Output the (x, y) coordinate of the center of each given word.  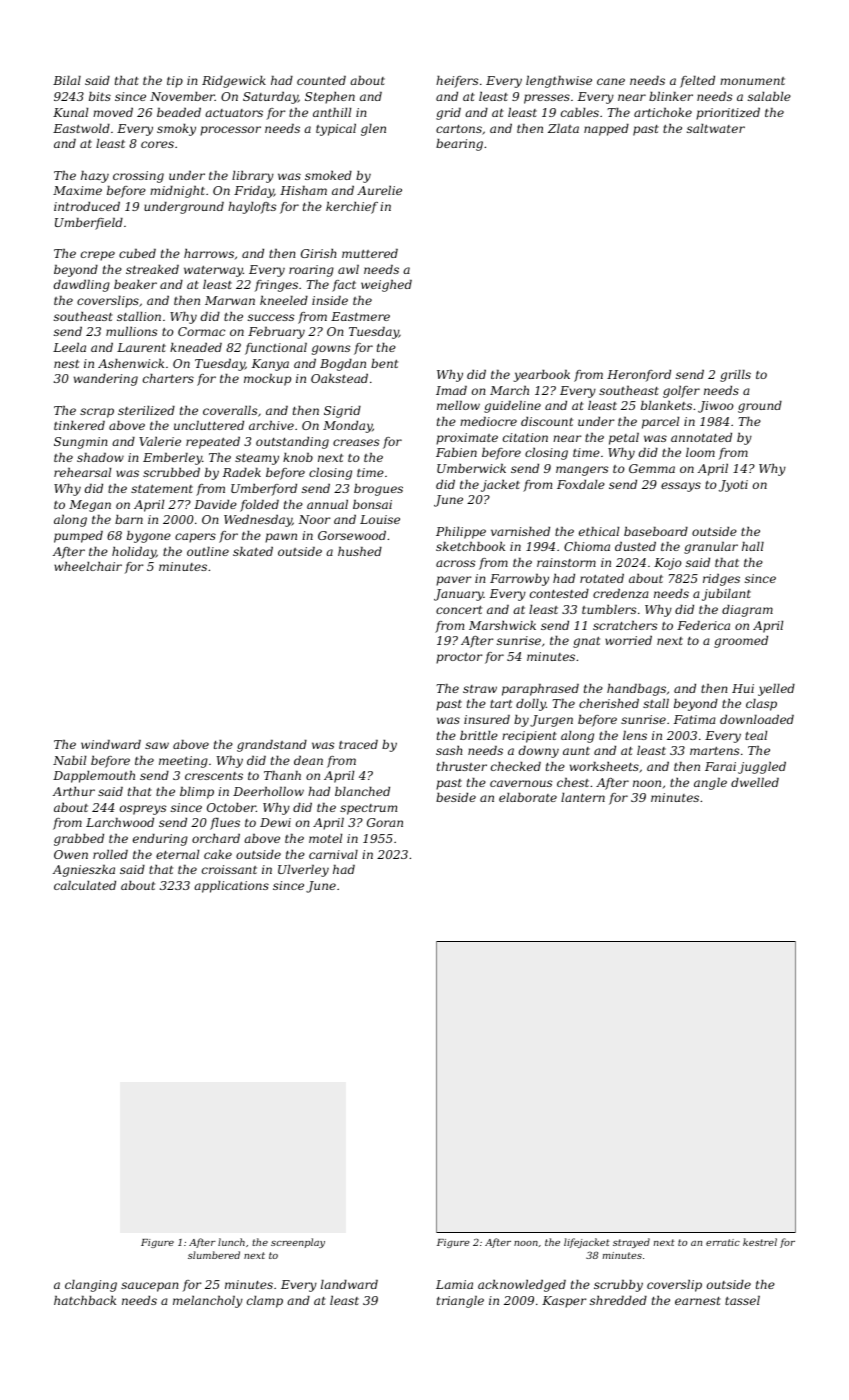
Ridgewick (234, 82)
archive (271, 425)
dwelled (755, 782)
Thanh (282, 775)
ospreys (143, 810)
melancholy (208, 1302)
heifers (457, 82)
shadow (100, 457)
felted (697, 82)
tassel (742, 1300)
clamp (265, 1302)
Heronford (639, 376)
